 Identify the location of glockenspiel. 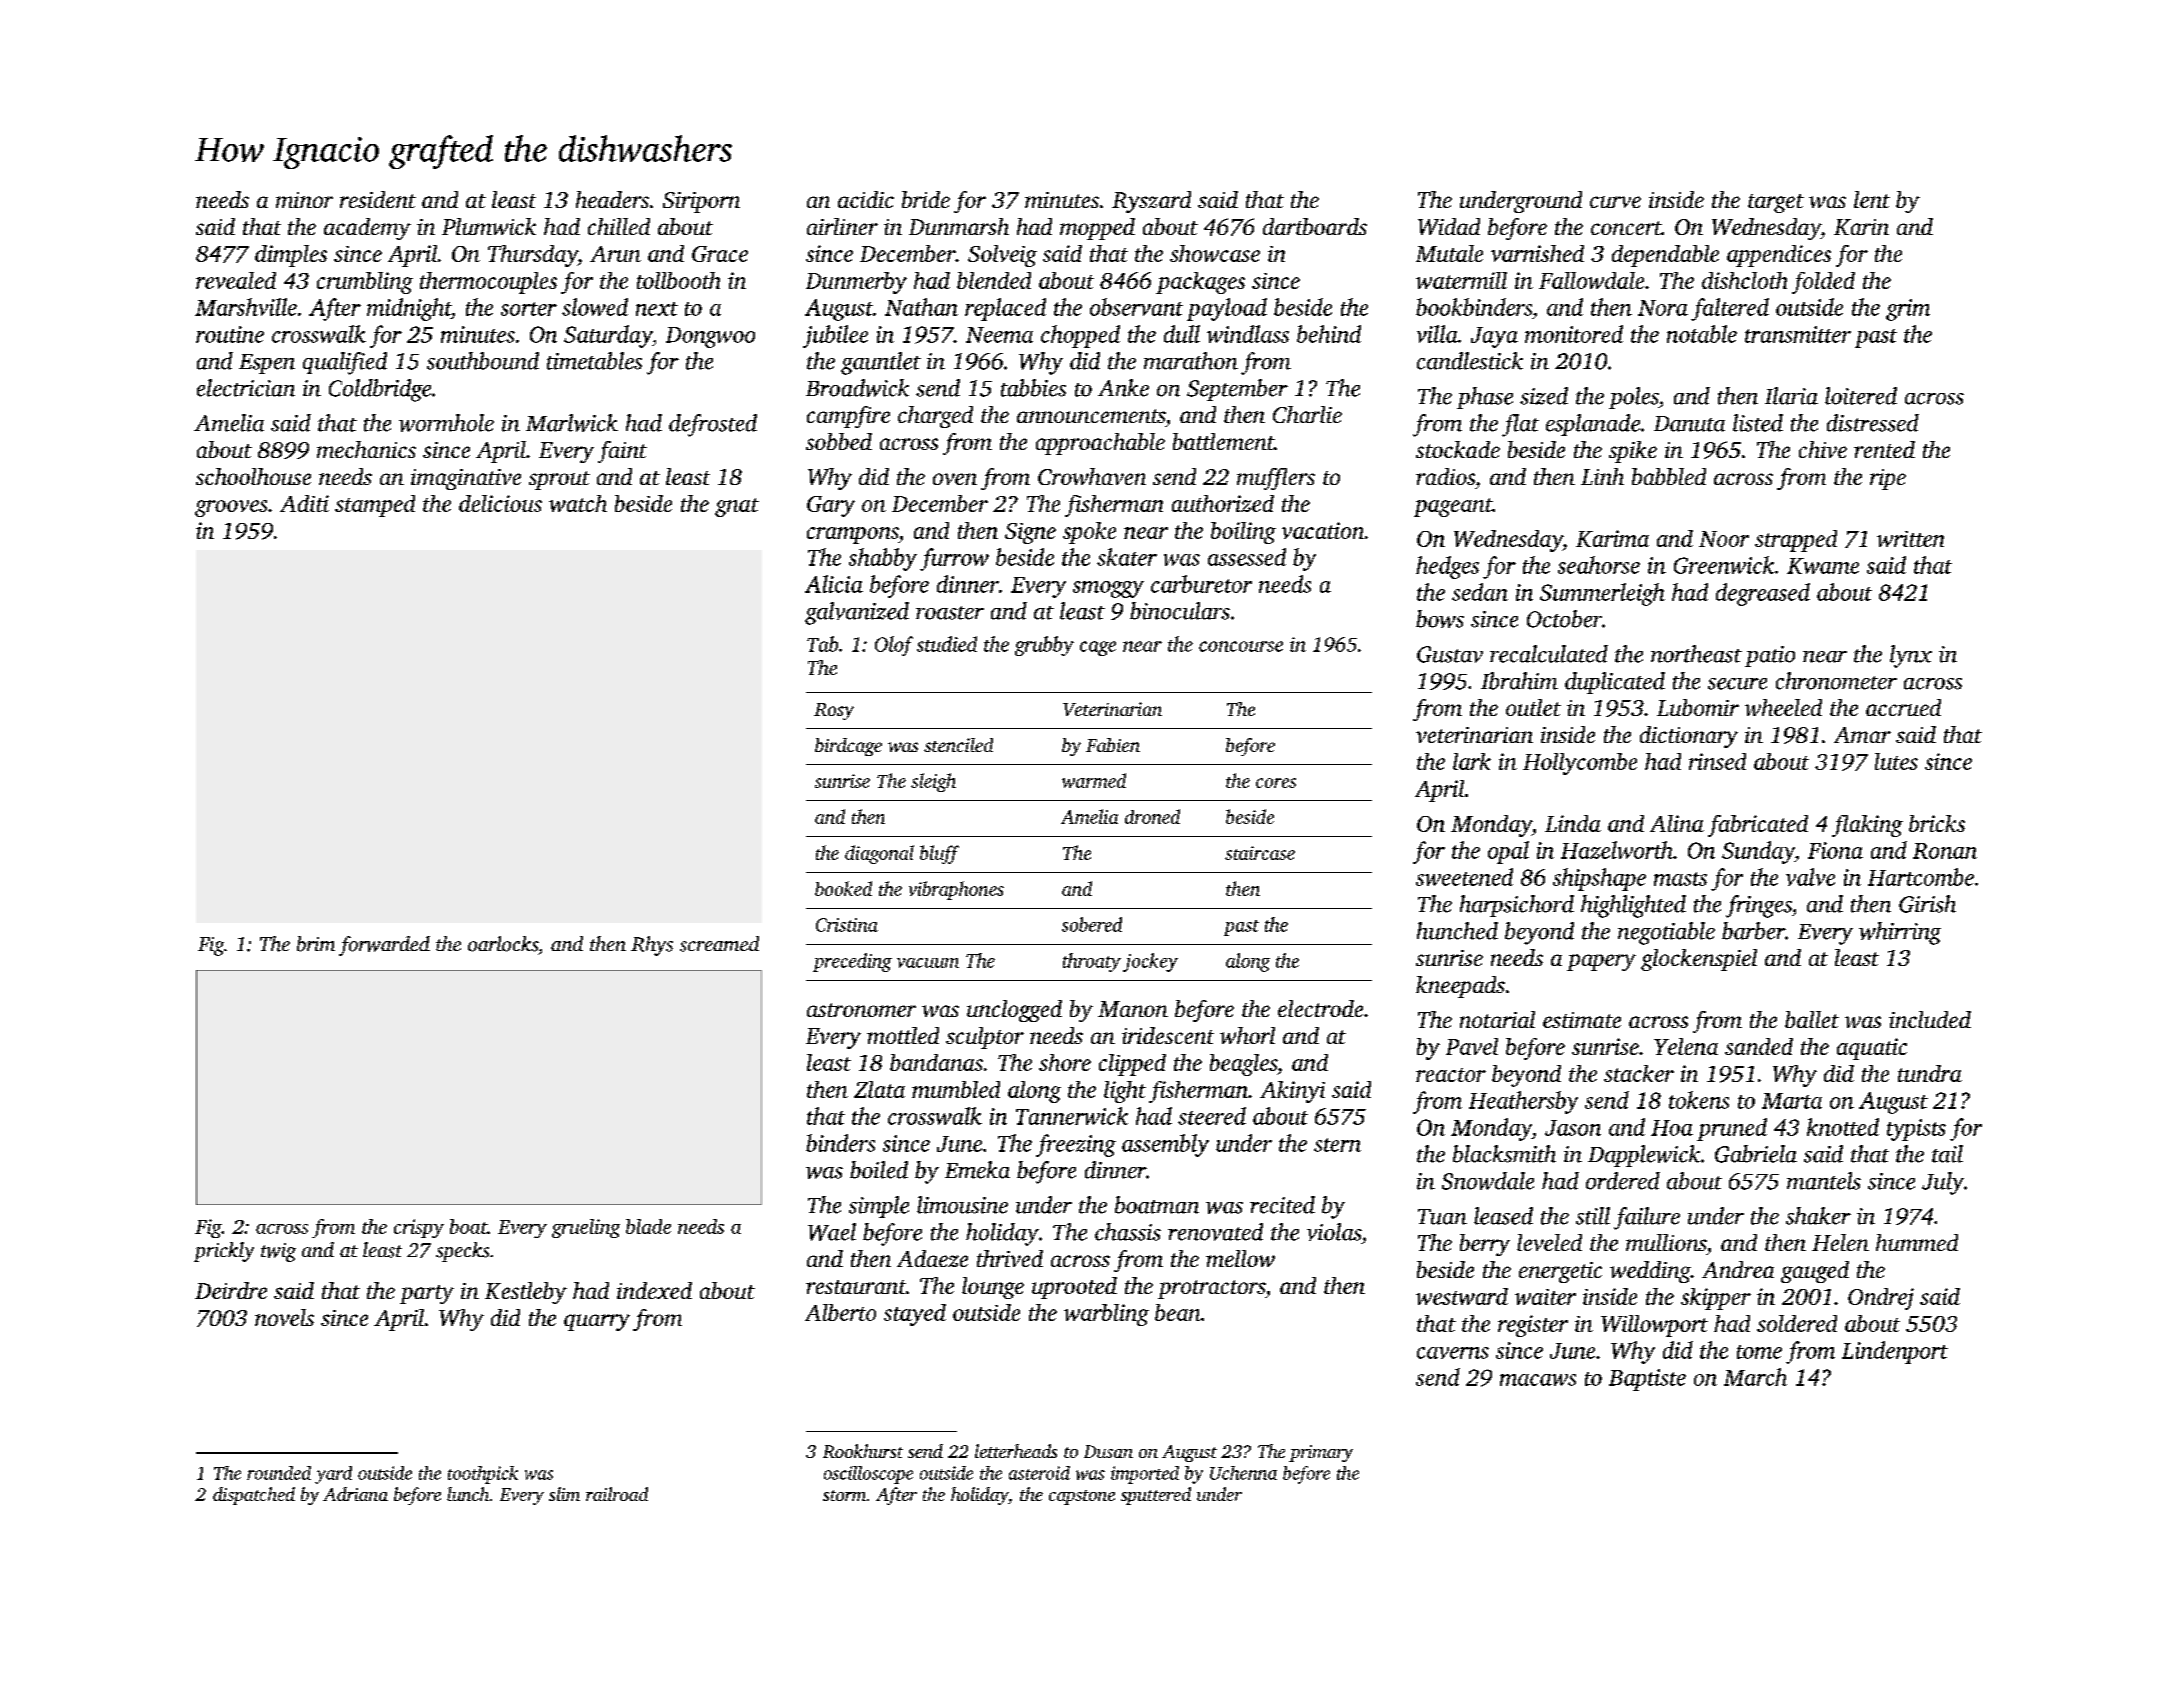
(1699, 960).
